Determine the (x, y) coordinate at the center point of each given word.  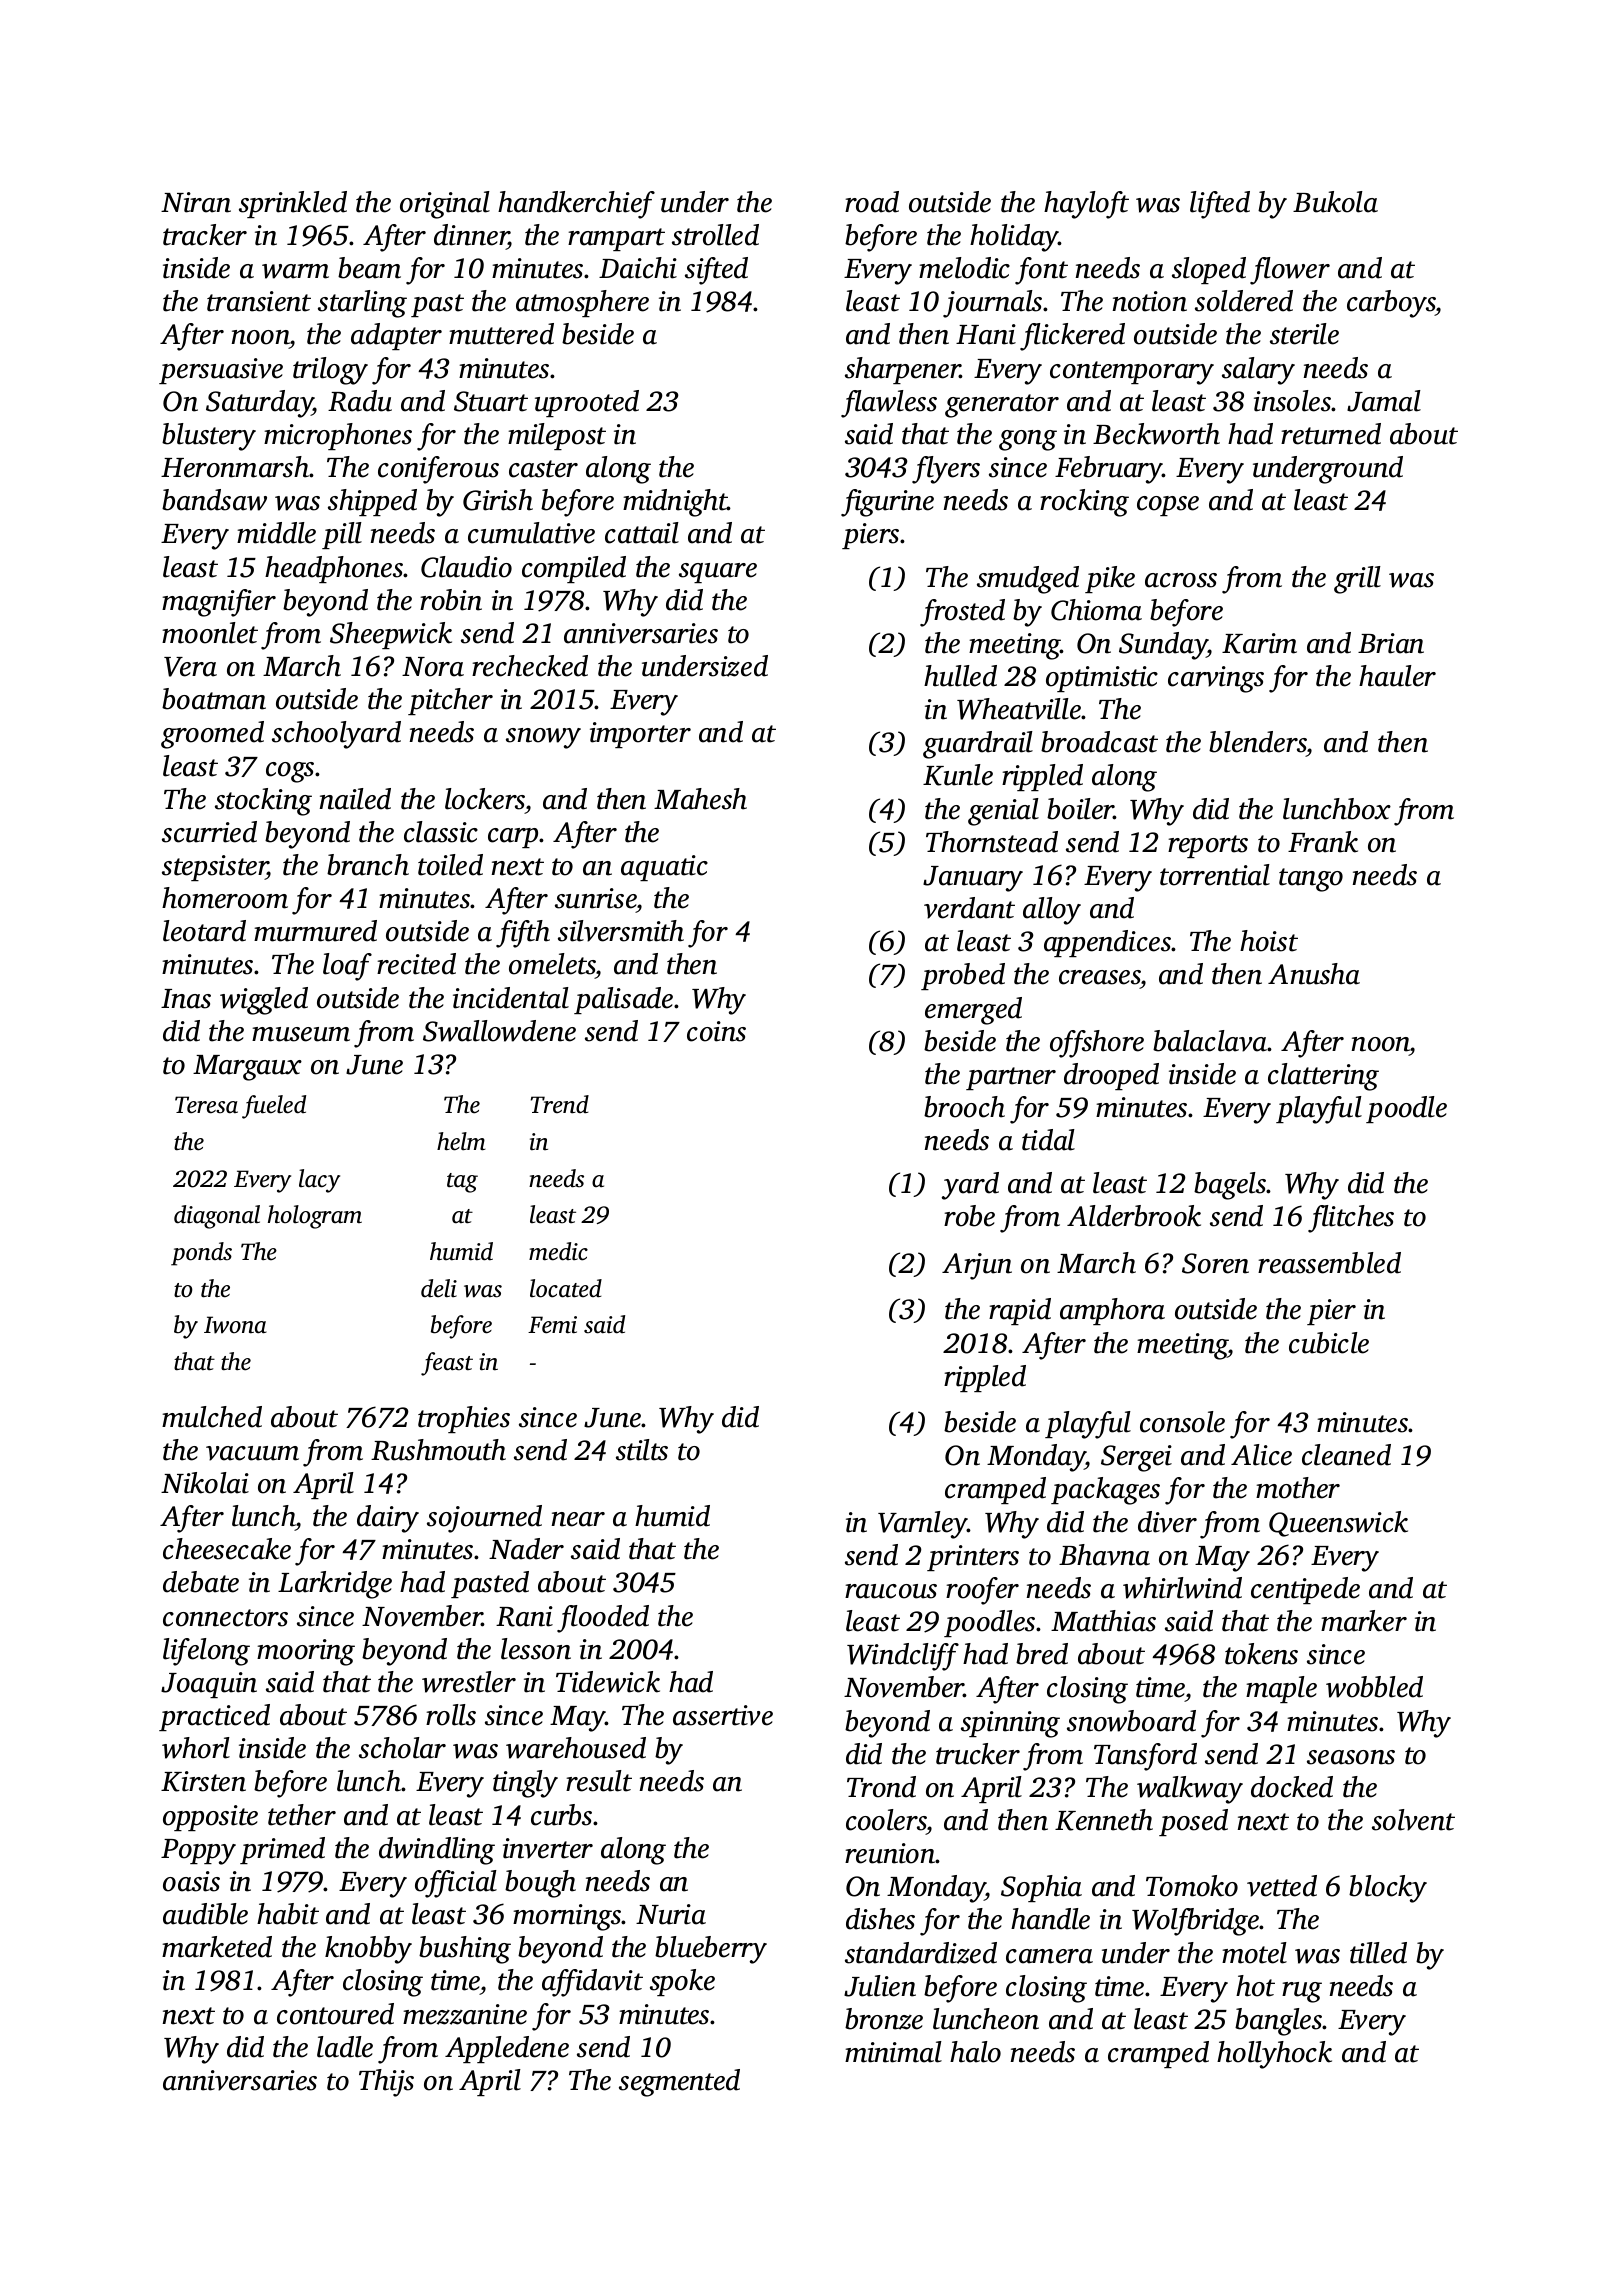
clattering (1323, 1077)
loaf (347, 967)
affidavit (592, 1983)
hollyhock (1274, 2055)
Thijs (386, 2083)
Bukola (1335, 202)
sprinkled (293, 204)
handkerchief (576, 205)
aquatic (664, 868)
